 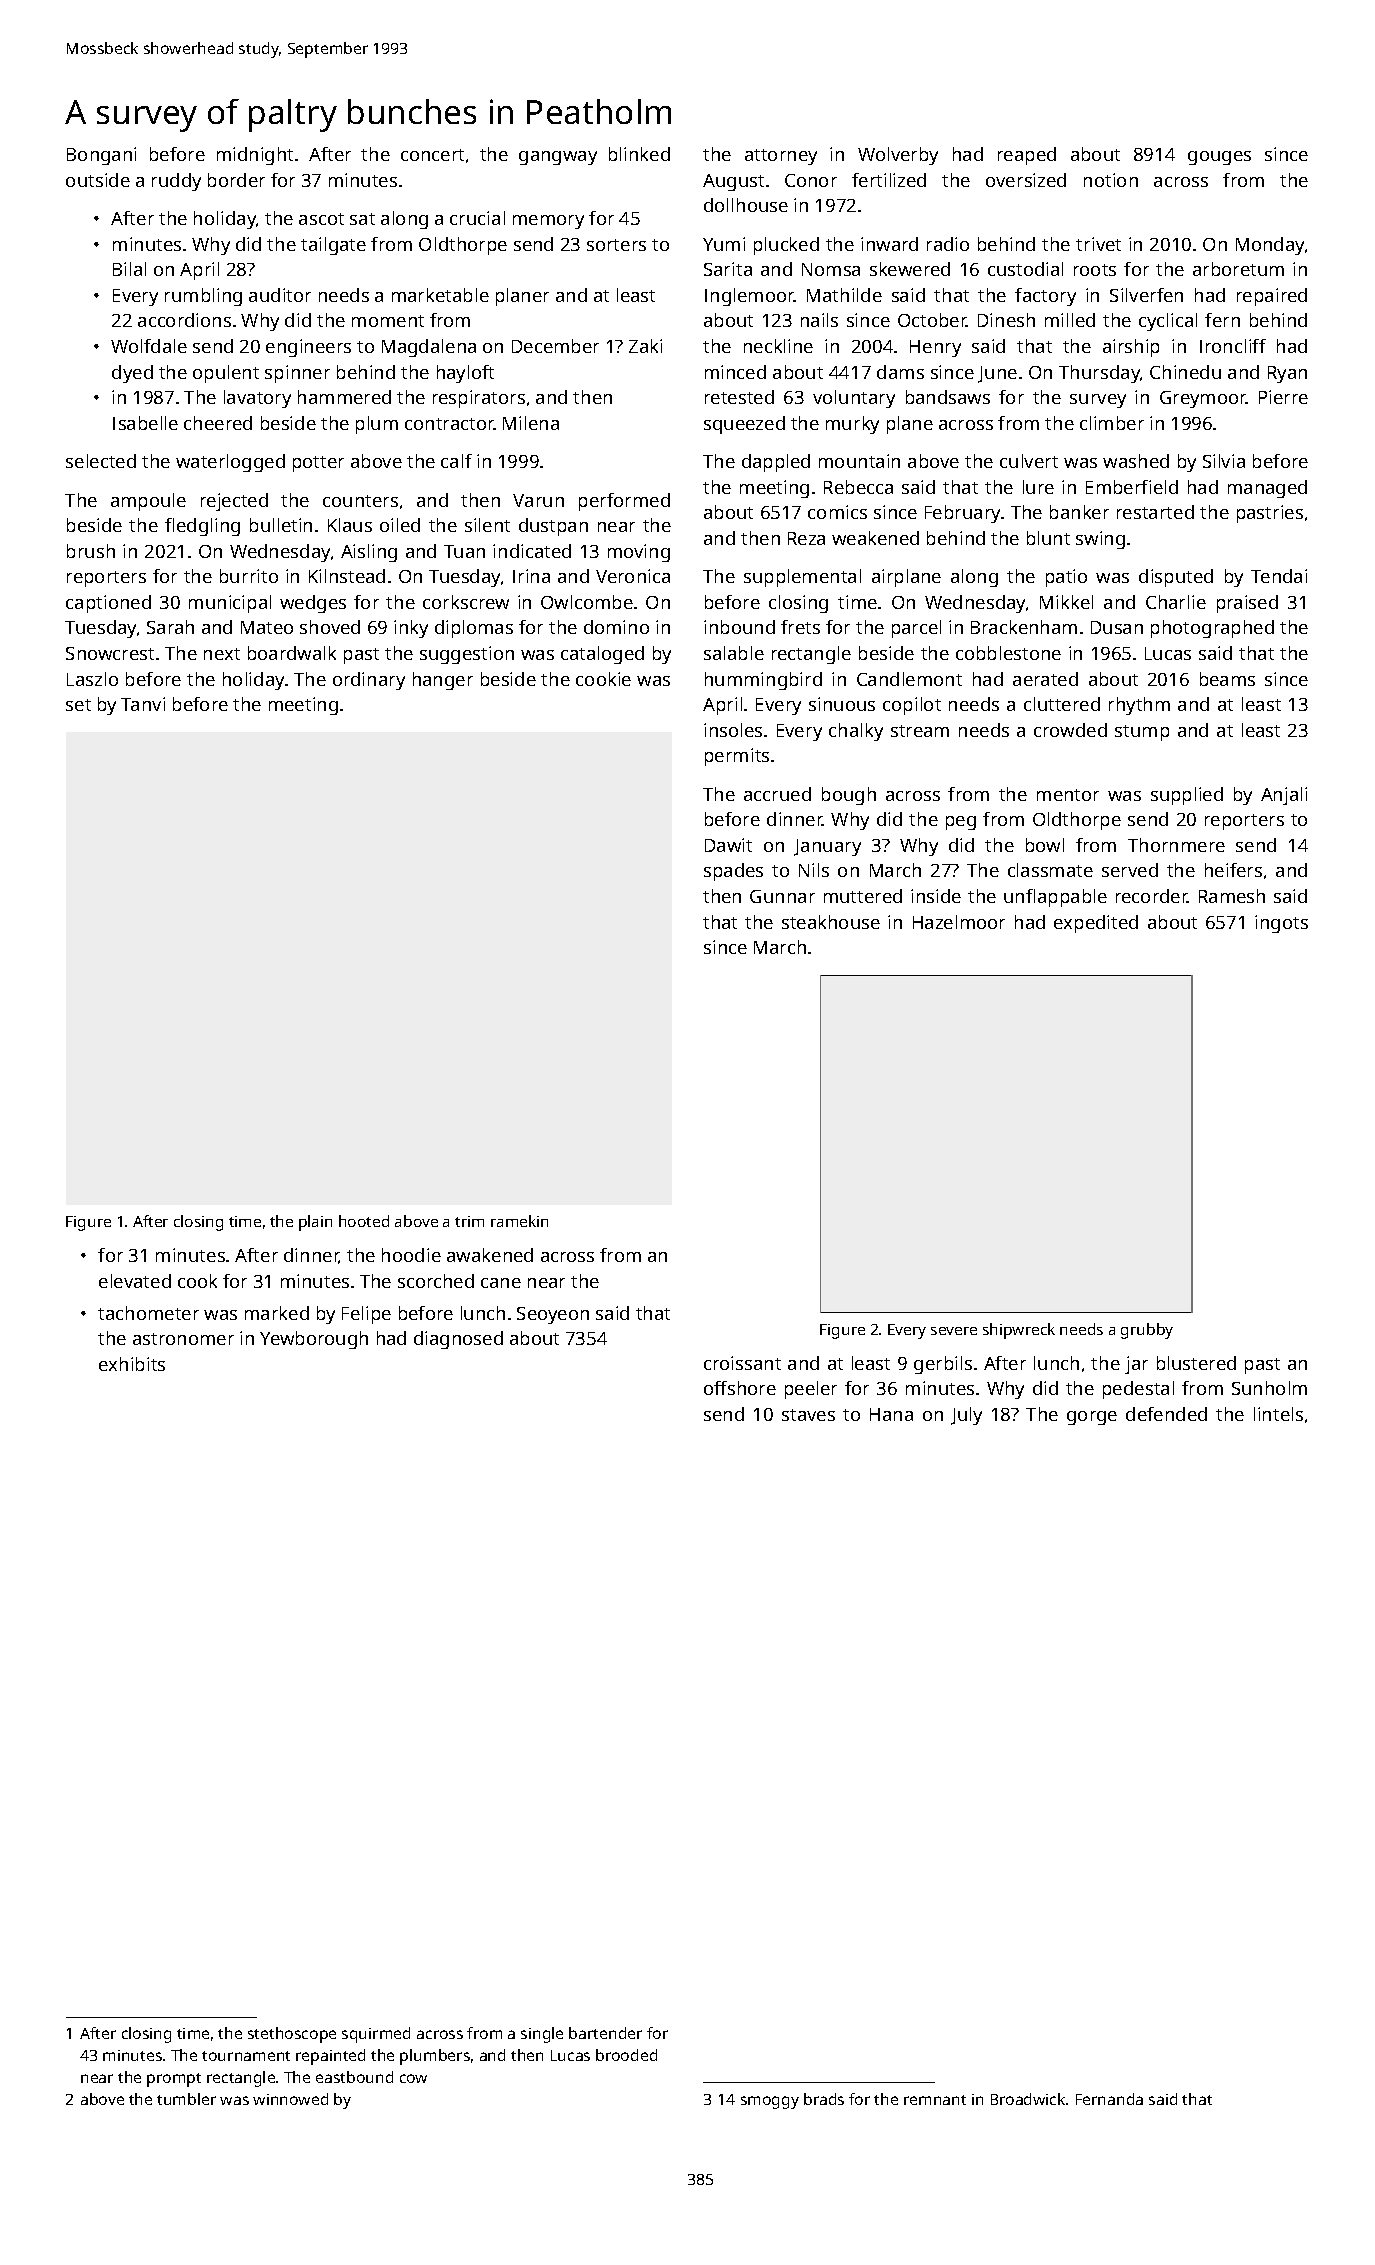 I want to click on wedges, so click(x=313, y=604).
